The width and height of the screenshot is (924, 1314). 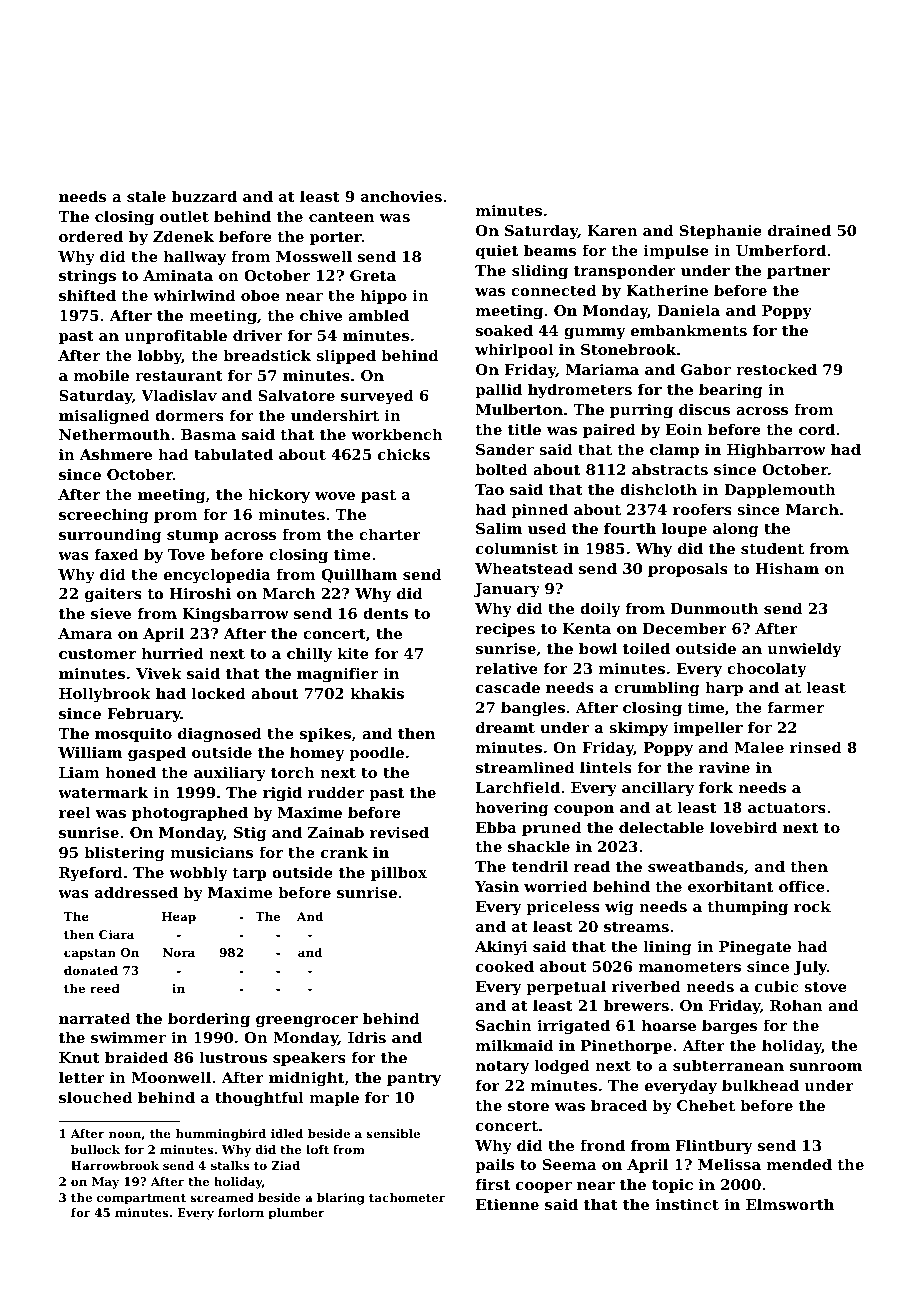 What do you see at coordinates (573, 1027) in the screenshot?
I see `irrigated` at bounding box center [573, 1027].
